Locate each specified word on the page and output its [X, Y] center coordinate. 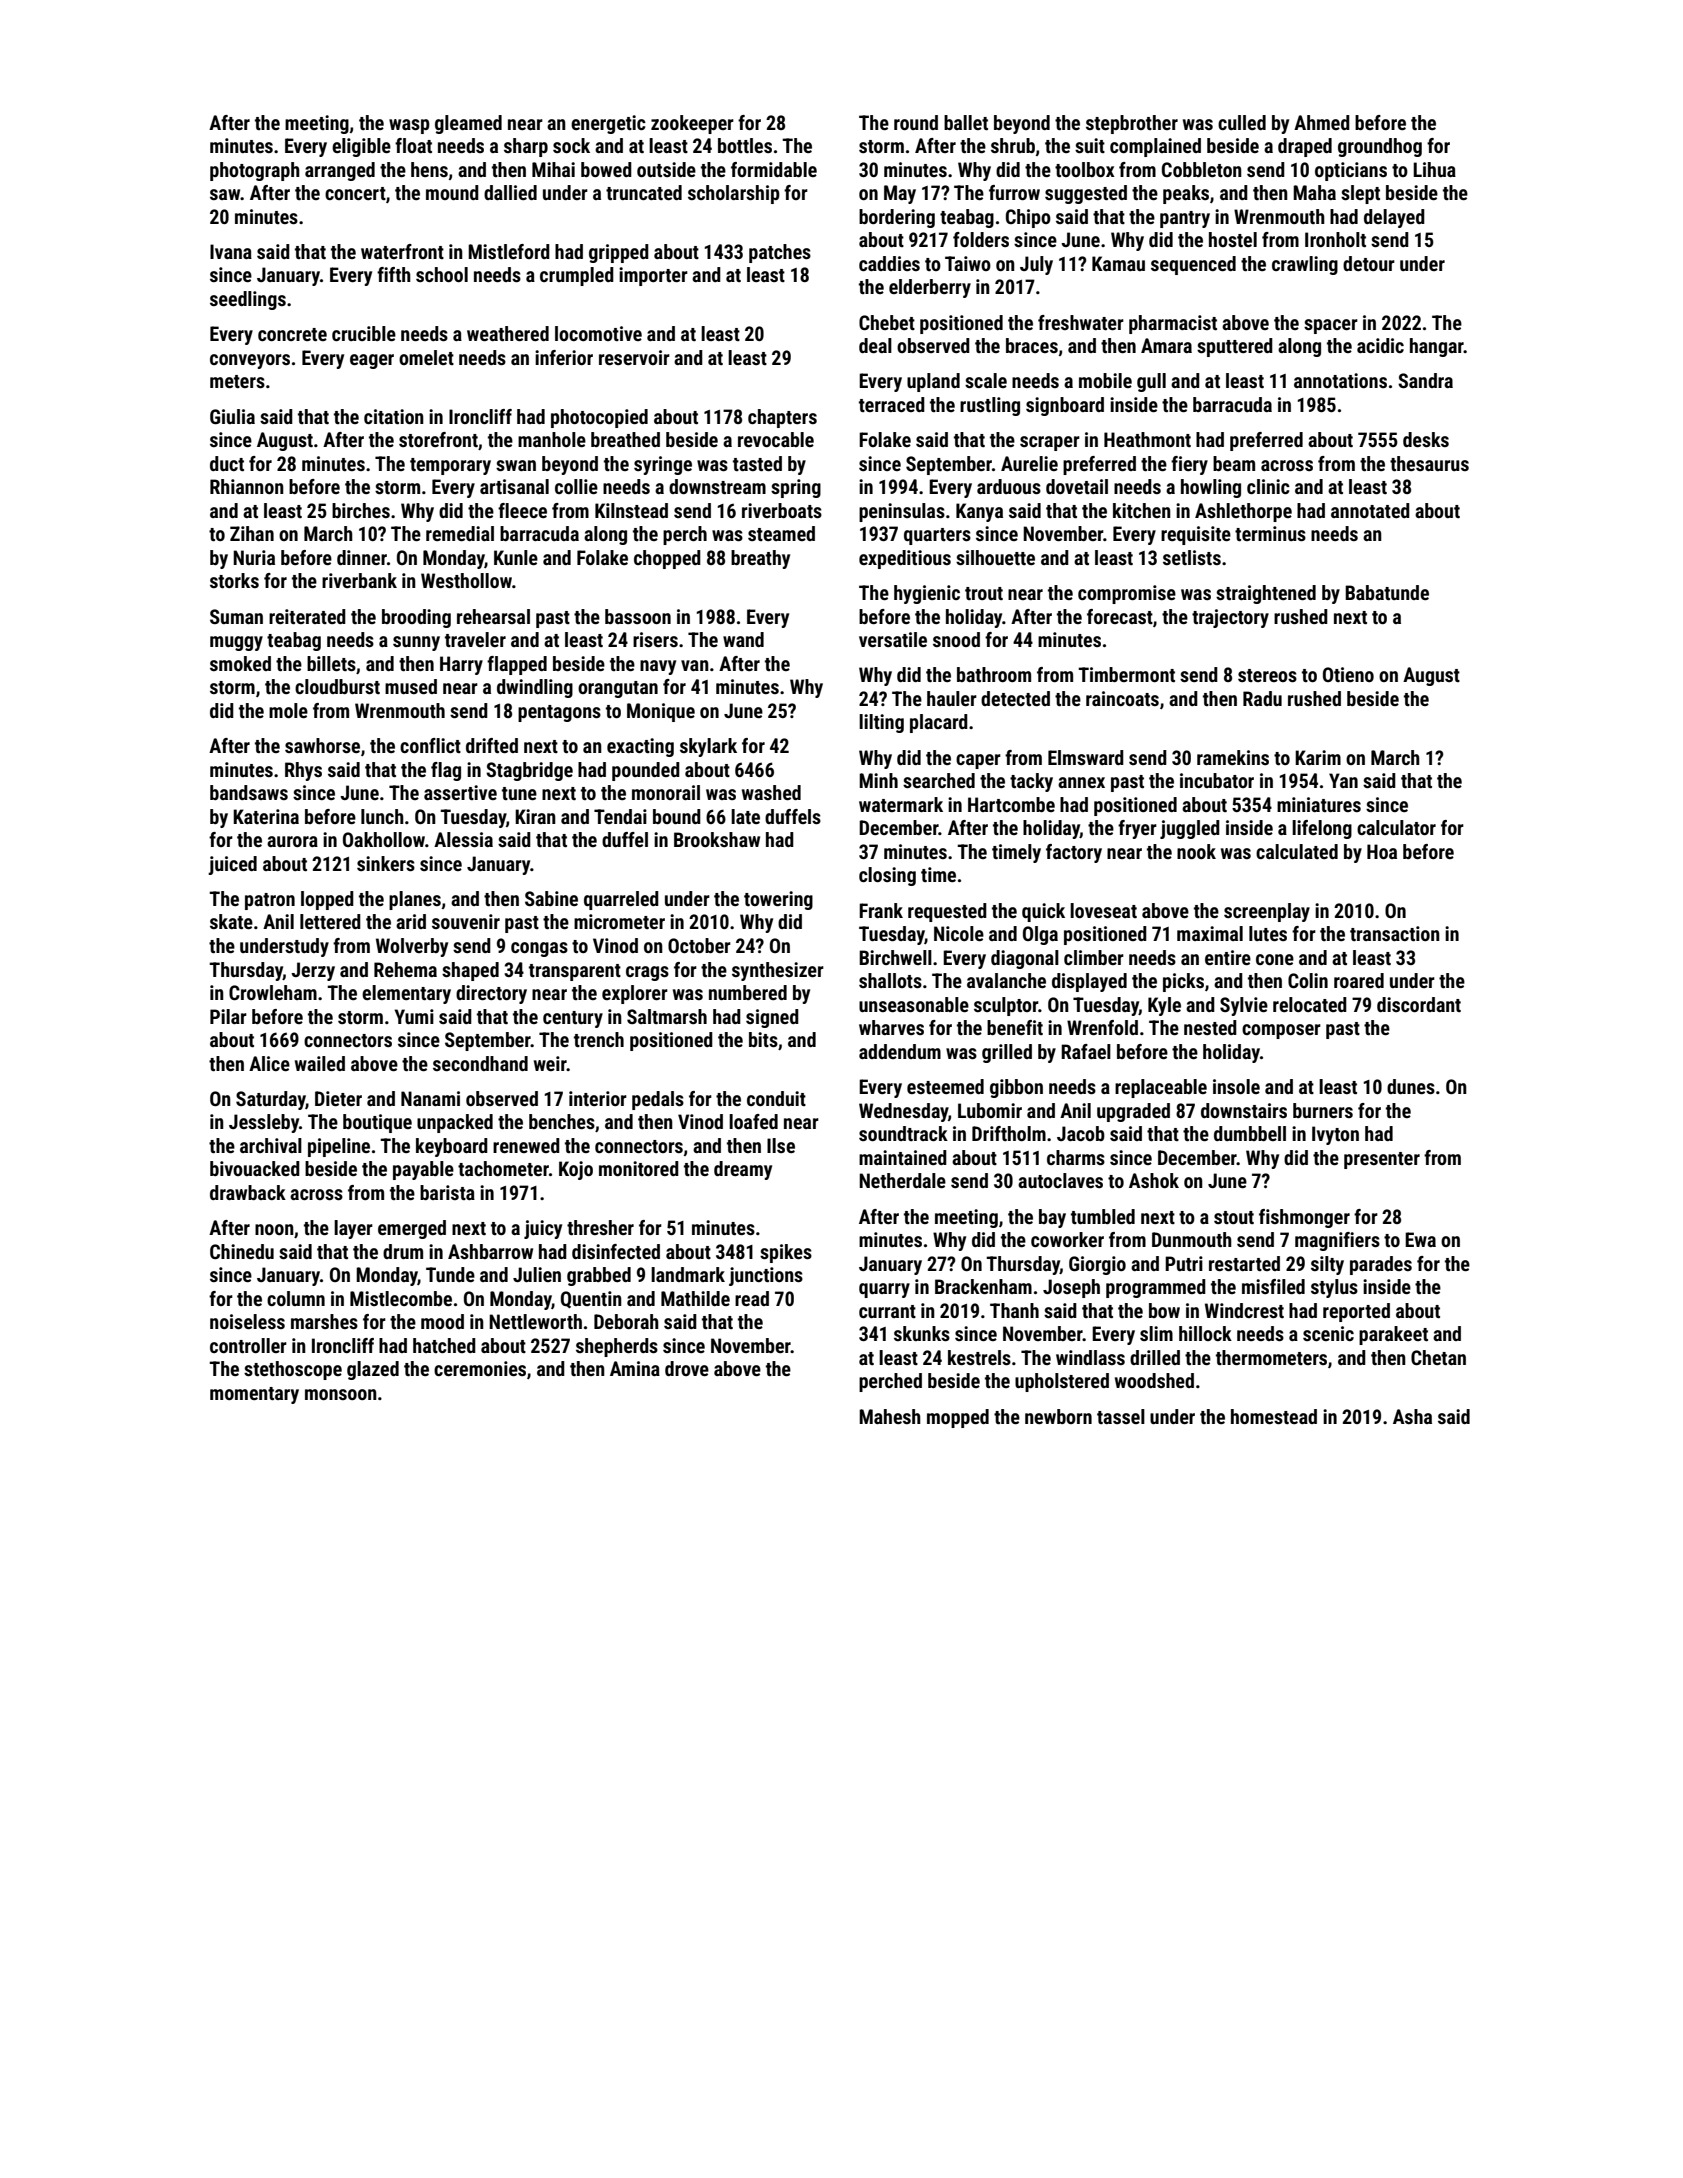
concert [355, 193]
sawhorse [322, 745]
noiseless [247, 1321]
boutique [377, 1123]
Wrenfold [1102, 1027]
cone [1275, 959]
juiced [232, 865]
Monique [661, 712]
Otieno [1348, 674]
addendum [900, 1051]
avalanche [1006, 980]
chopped [667, 559]
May [900, 194]
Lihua [1434, 169]
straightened [1266, 594]
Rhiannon [247, 486]
